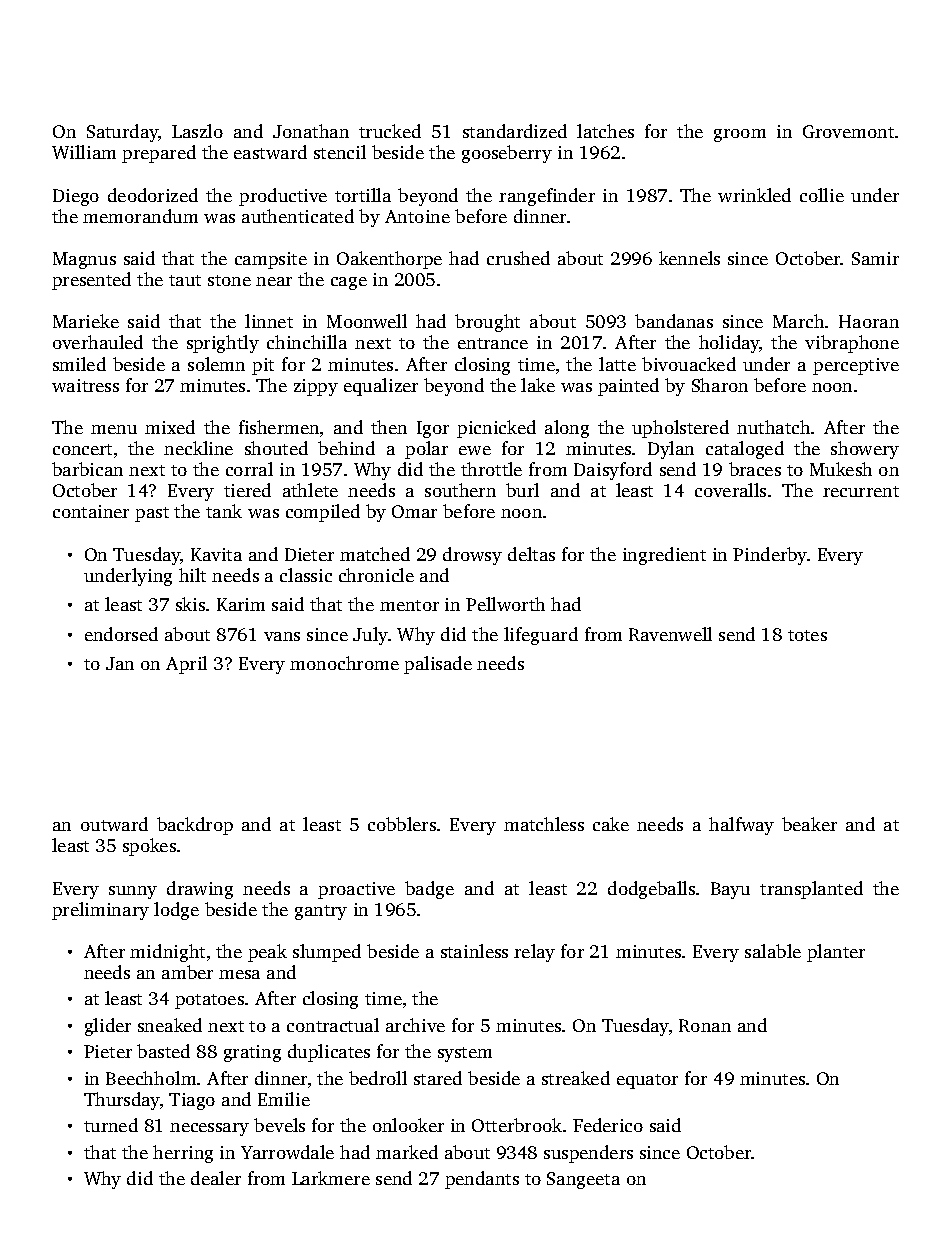 The height and width of the page is (1233, 952). What do you see at coordinates (98, 342) in the page?
I see `overhauled` at bounding box center [98, 342].
